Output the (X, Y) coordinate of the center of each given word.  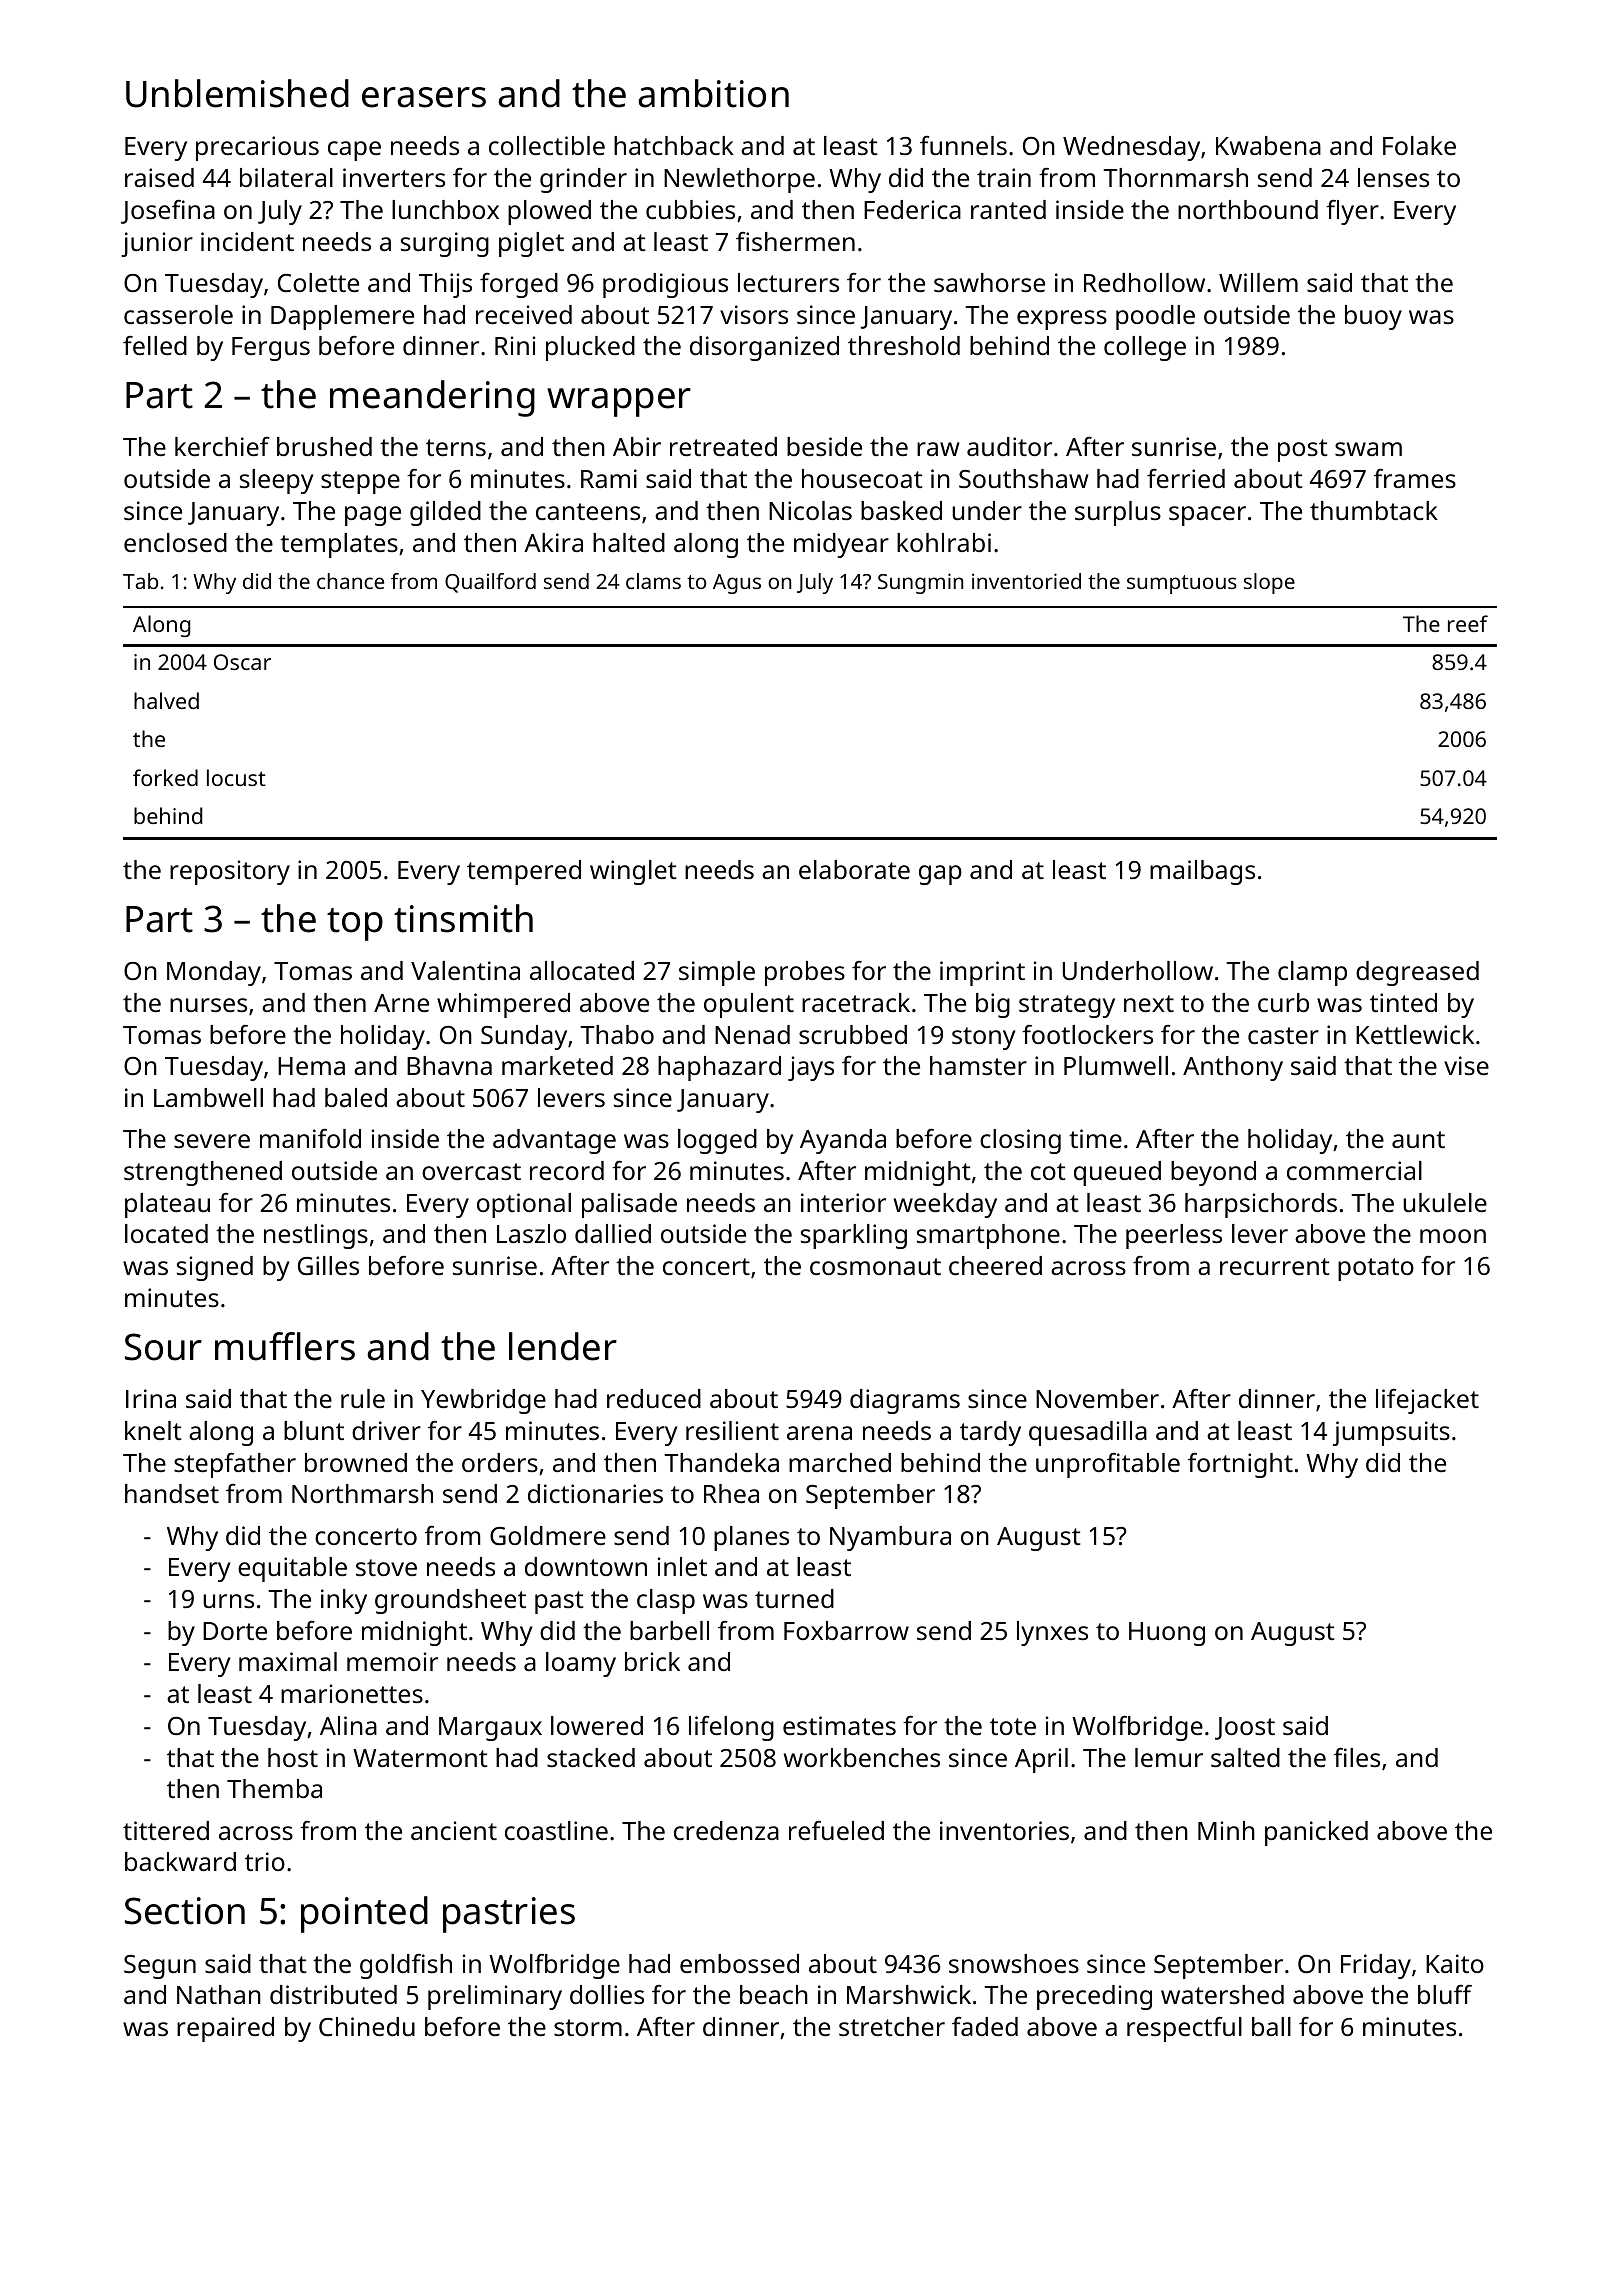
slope (1269, 583)
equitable (292, 1569)
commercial (1354, 1170)
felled (155, 345)
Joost (1245, 1728)
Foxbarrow (846, 1630)
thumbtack (1374, 510)
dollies (607, 1994)
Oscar (242, 662)
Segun (160, 1967)
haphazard (719, 1068)
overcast (471, 1171)
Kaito (1455, 1963)
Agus (737, 584)
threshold (904, 345)
